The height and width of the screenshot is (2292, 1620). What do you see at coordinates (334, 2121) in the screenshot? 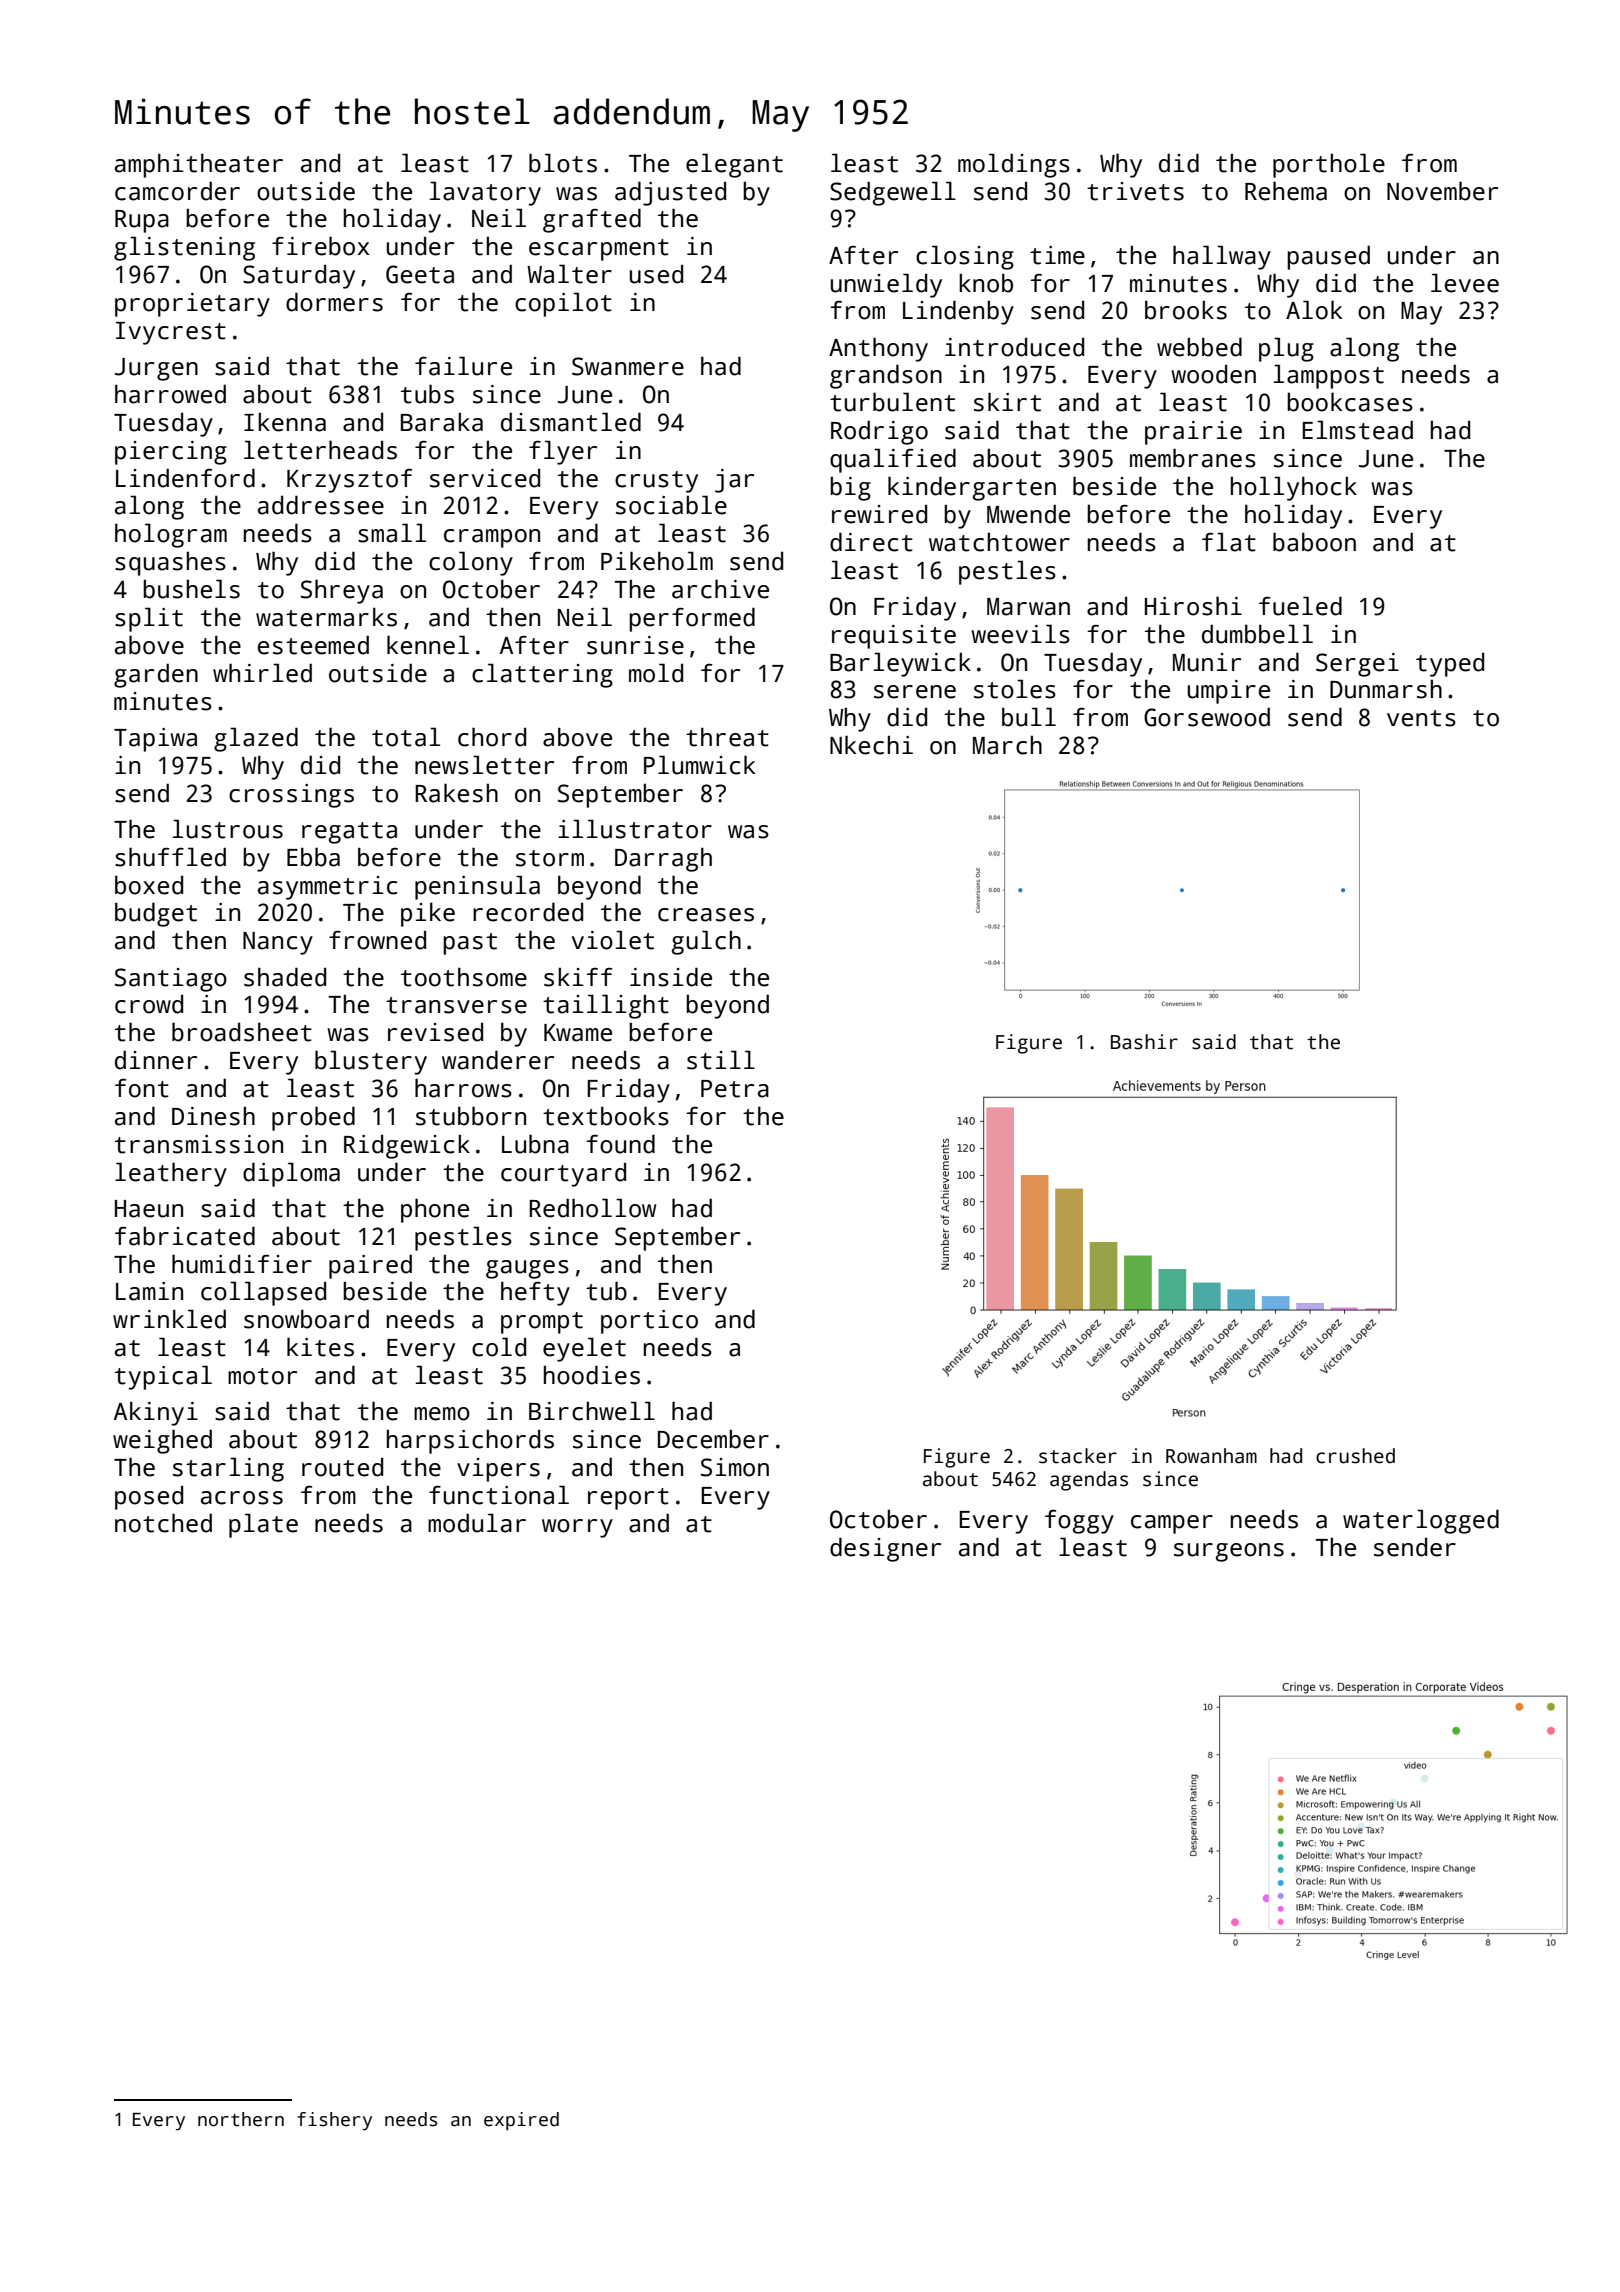
I see `fishery` at bounding box center [334, 2121].
